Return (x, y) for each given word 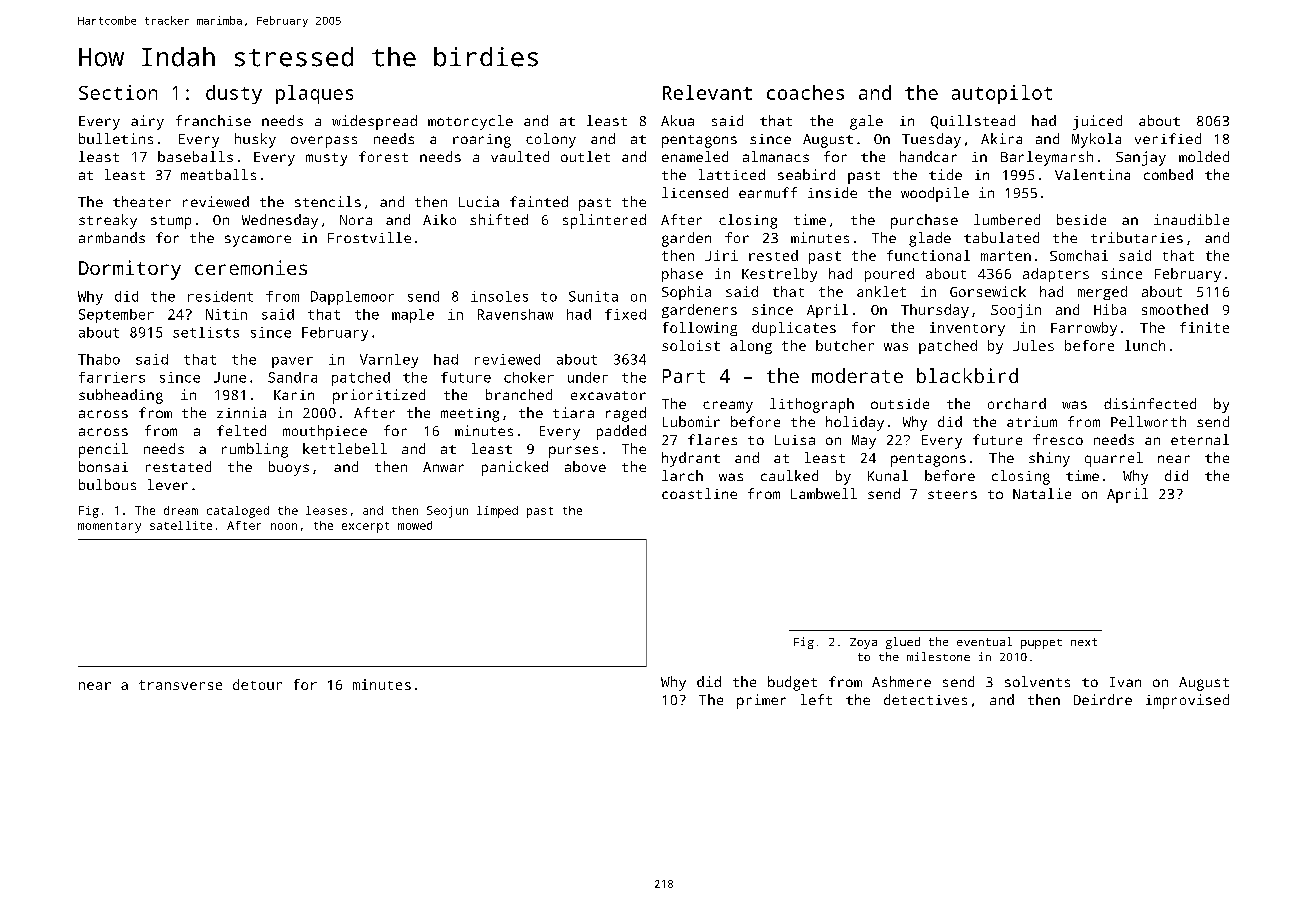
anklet (881, 291)
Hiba (1110, 309)
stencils (328, 201)
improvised (1187, 701)
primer (761, 701)
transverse (180, 685)
